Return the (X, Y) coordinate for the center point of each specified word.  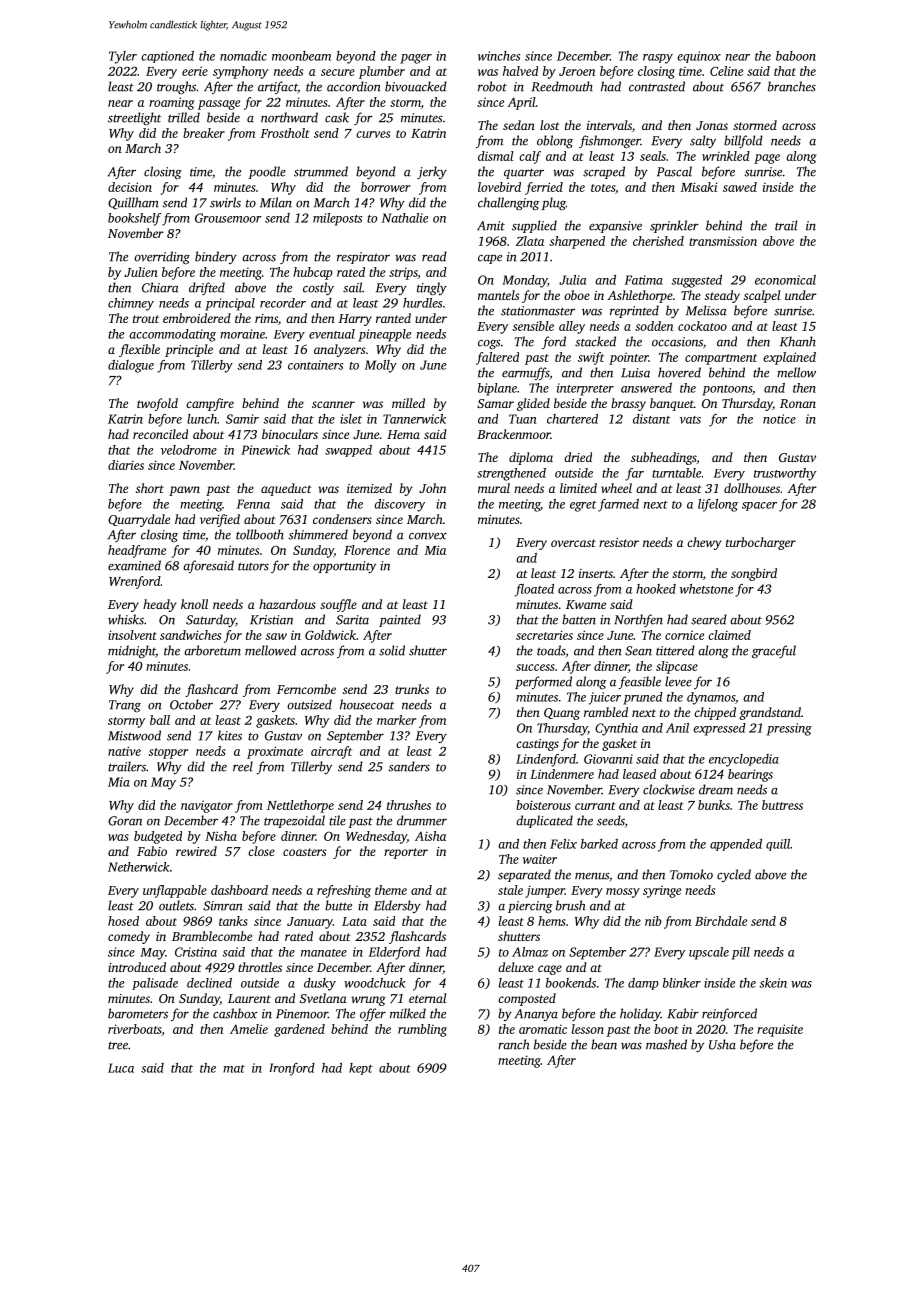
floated (534, 590)
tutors (253, 566)
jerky (432, 172)
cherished (658, 241)
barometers (138, 1013)
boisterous (543, 805)
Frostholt (284, 133)
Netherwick (138, 867)
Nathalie (405, 218)
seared (709, 619)
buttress (782, 805)
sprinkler (674, 226)
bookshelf (134, 219)
